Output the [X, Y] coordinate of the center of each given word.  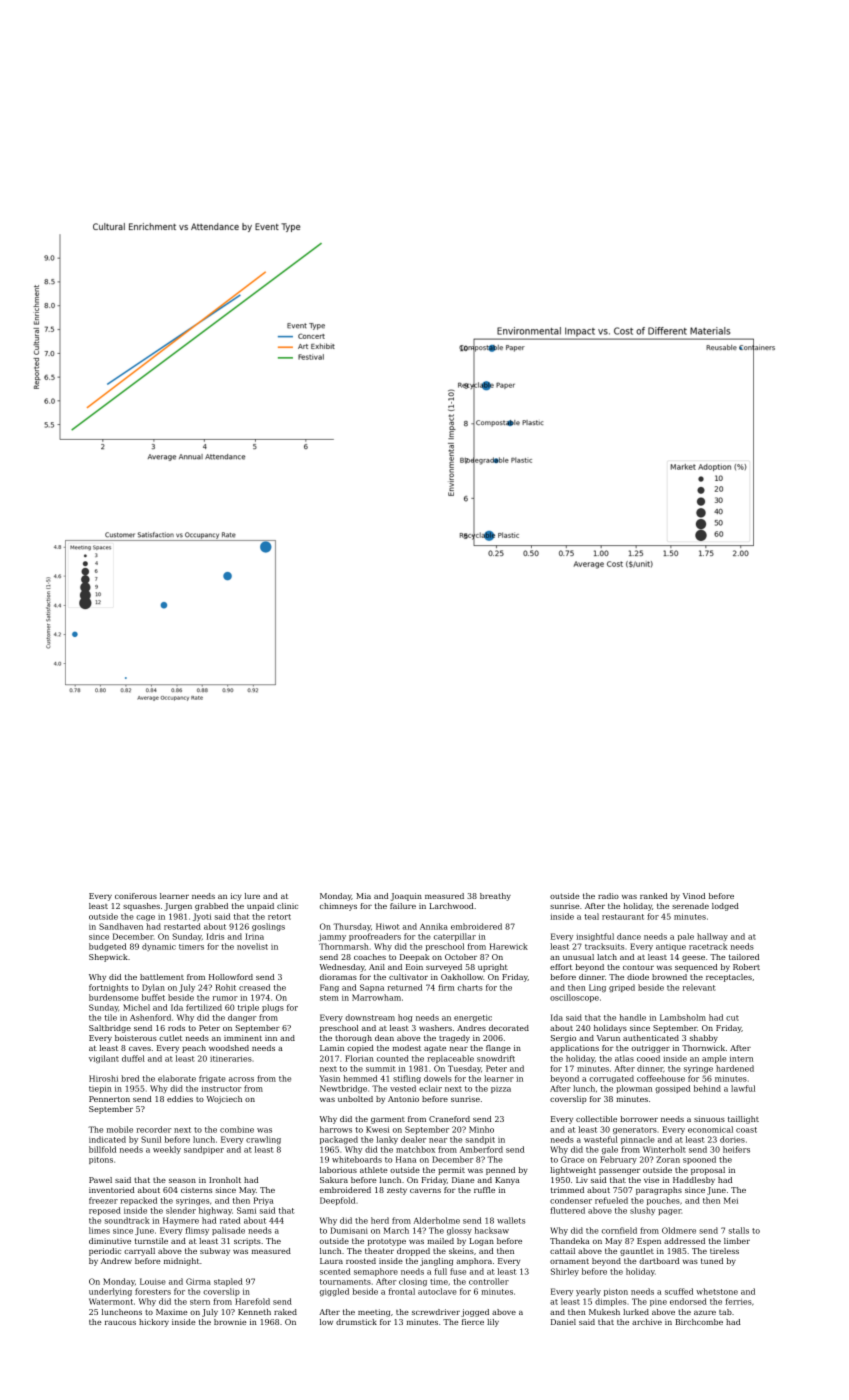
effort [561, 967]
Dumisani [349, 1230]
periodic [105, 1252]
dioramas [338, 977]
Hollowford [231, 977]
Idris [216, 936]
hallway [712, 937]
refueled [611, 1200]
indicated [107, 1139]
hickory [154, 1323]
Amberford [481, 1149]
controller [489, 1281]
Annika [434, 926]
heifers [736, 1149]
